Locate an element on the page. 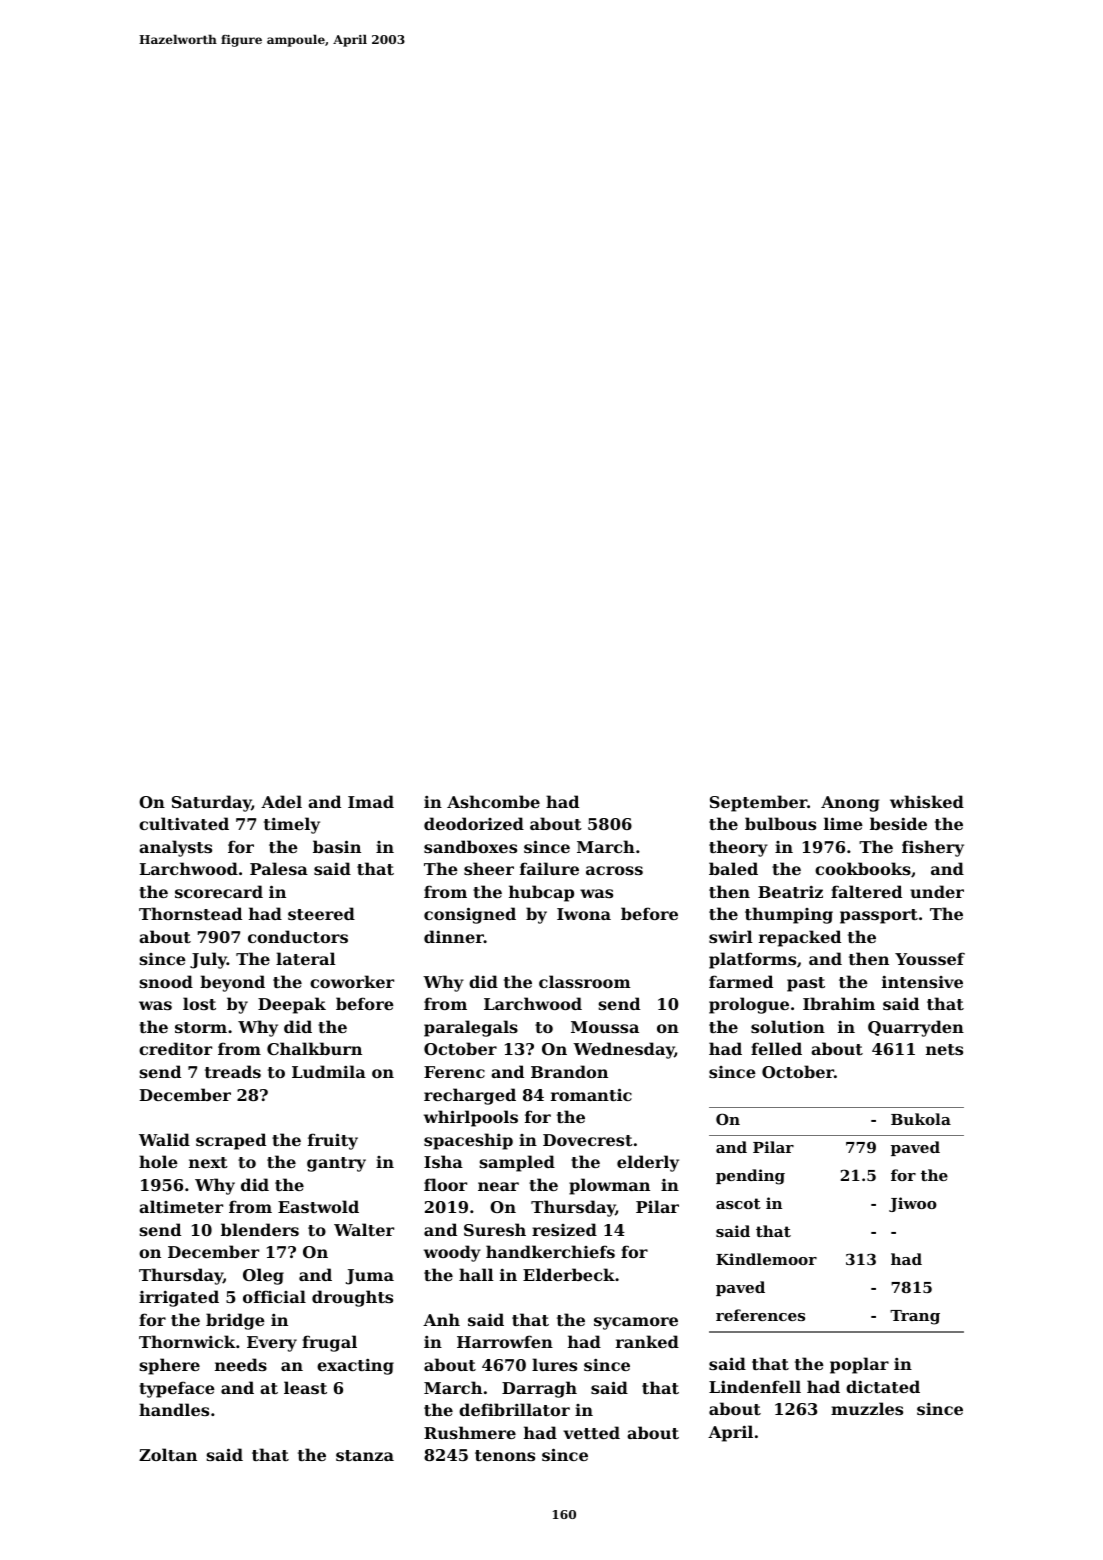 The image size is (1103, 1560). September is located at coordinates (758, 803).
